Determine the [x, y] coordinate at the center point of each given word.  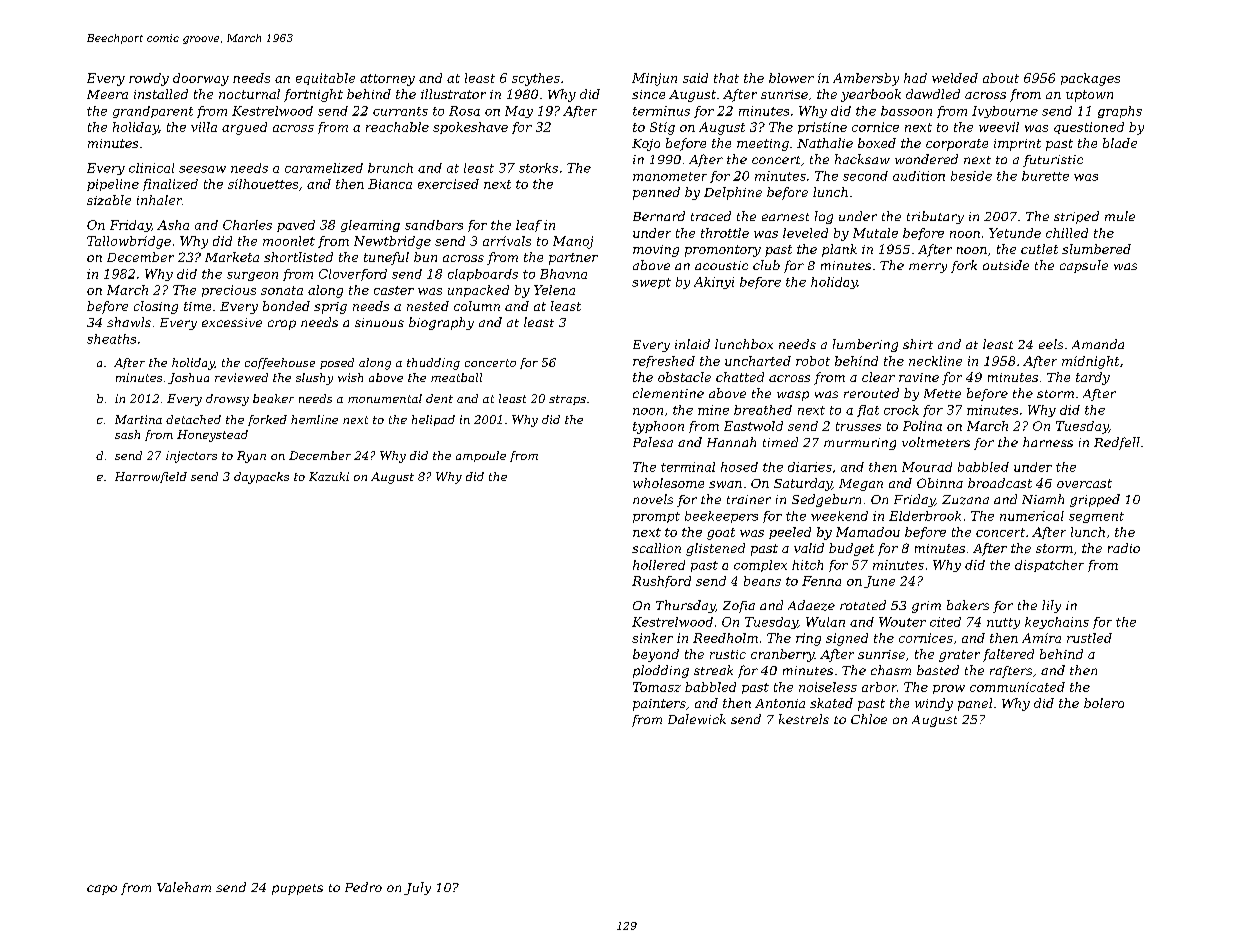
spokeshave [470, 128]
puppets [297, 889]
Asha [173, 225]
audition [919, 176]
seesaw [202, 169]
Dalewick [697, 719]
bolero [1104, 703]
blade [1120, 143]
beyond [656, 655]
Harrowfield [151, 477]
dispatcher [1049, 566]
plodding [661, 671]
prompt [656, 517]
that [726, 78]
